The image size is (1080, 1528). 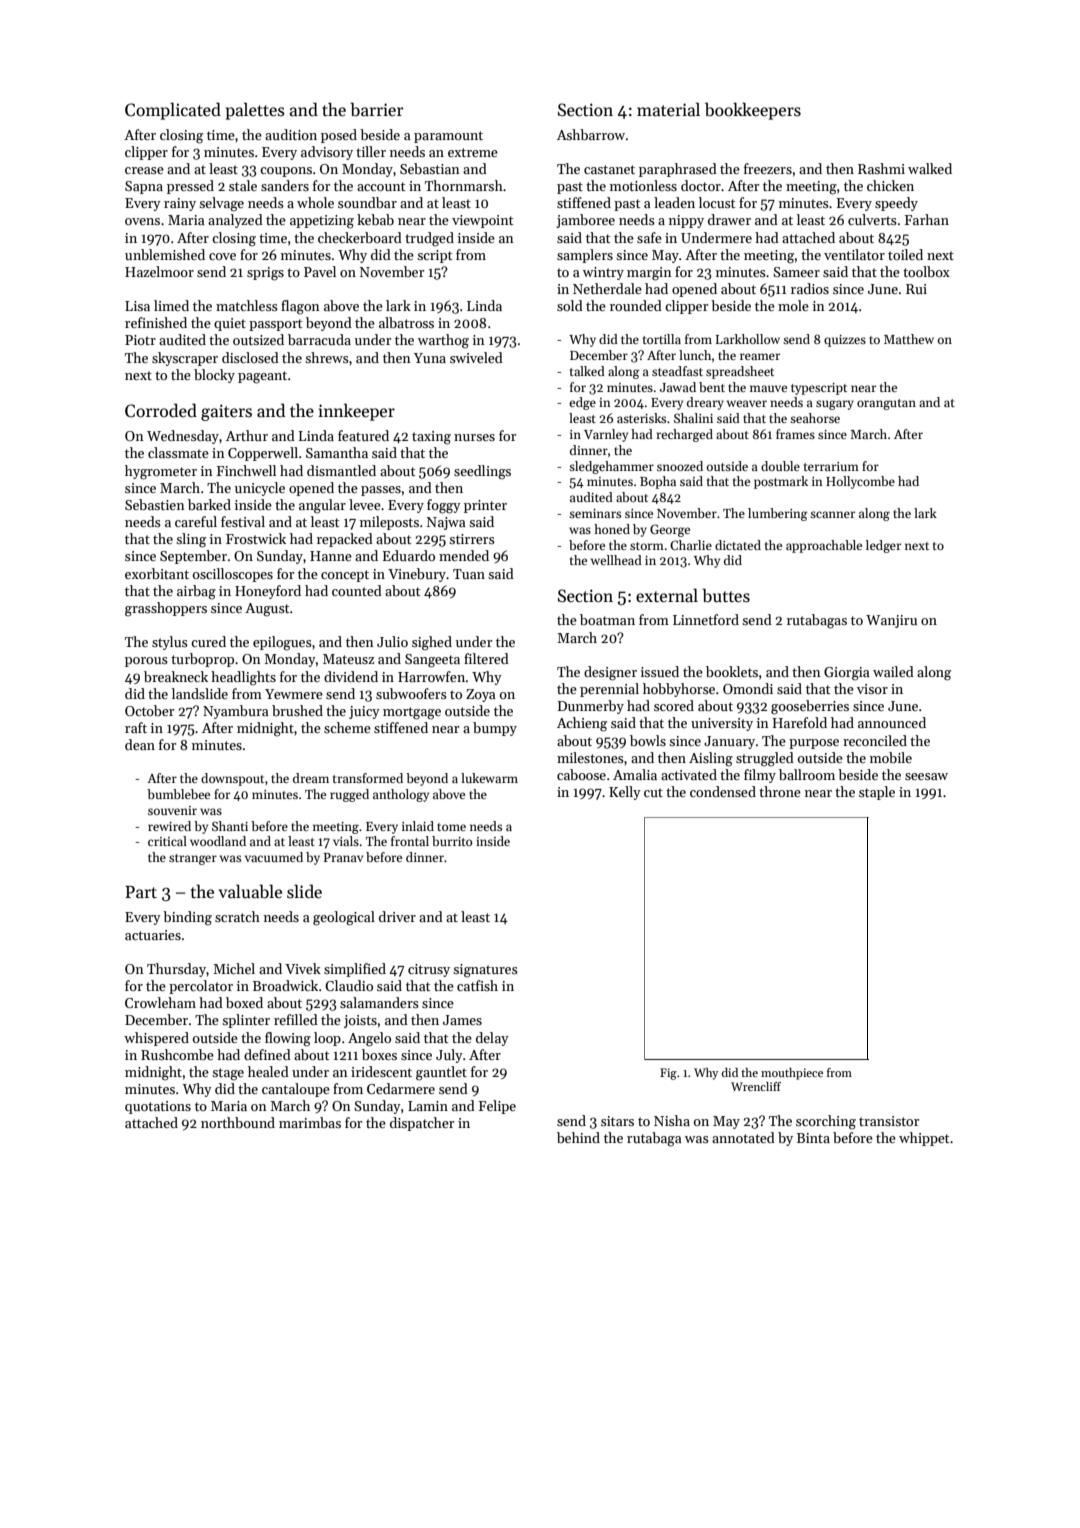 I want to click on Sebastien, so click(x=155, y=504).
